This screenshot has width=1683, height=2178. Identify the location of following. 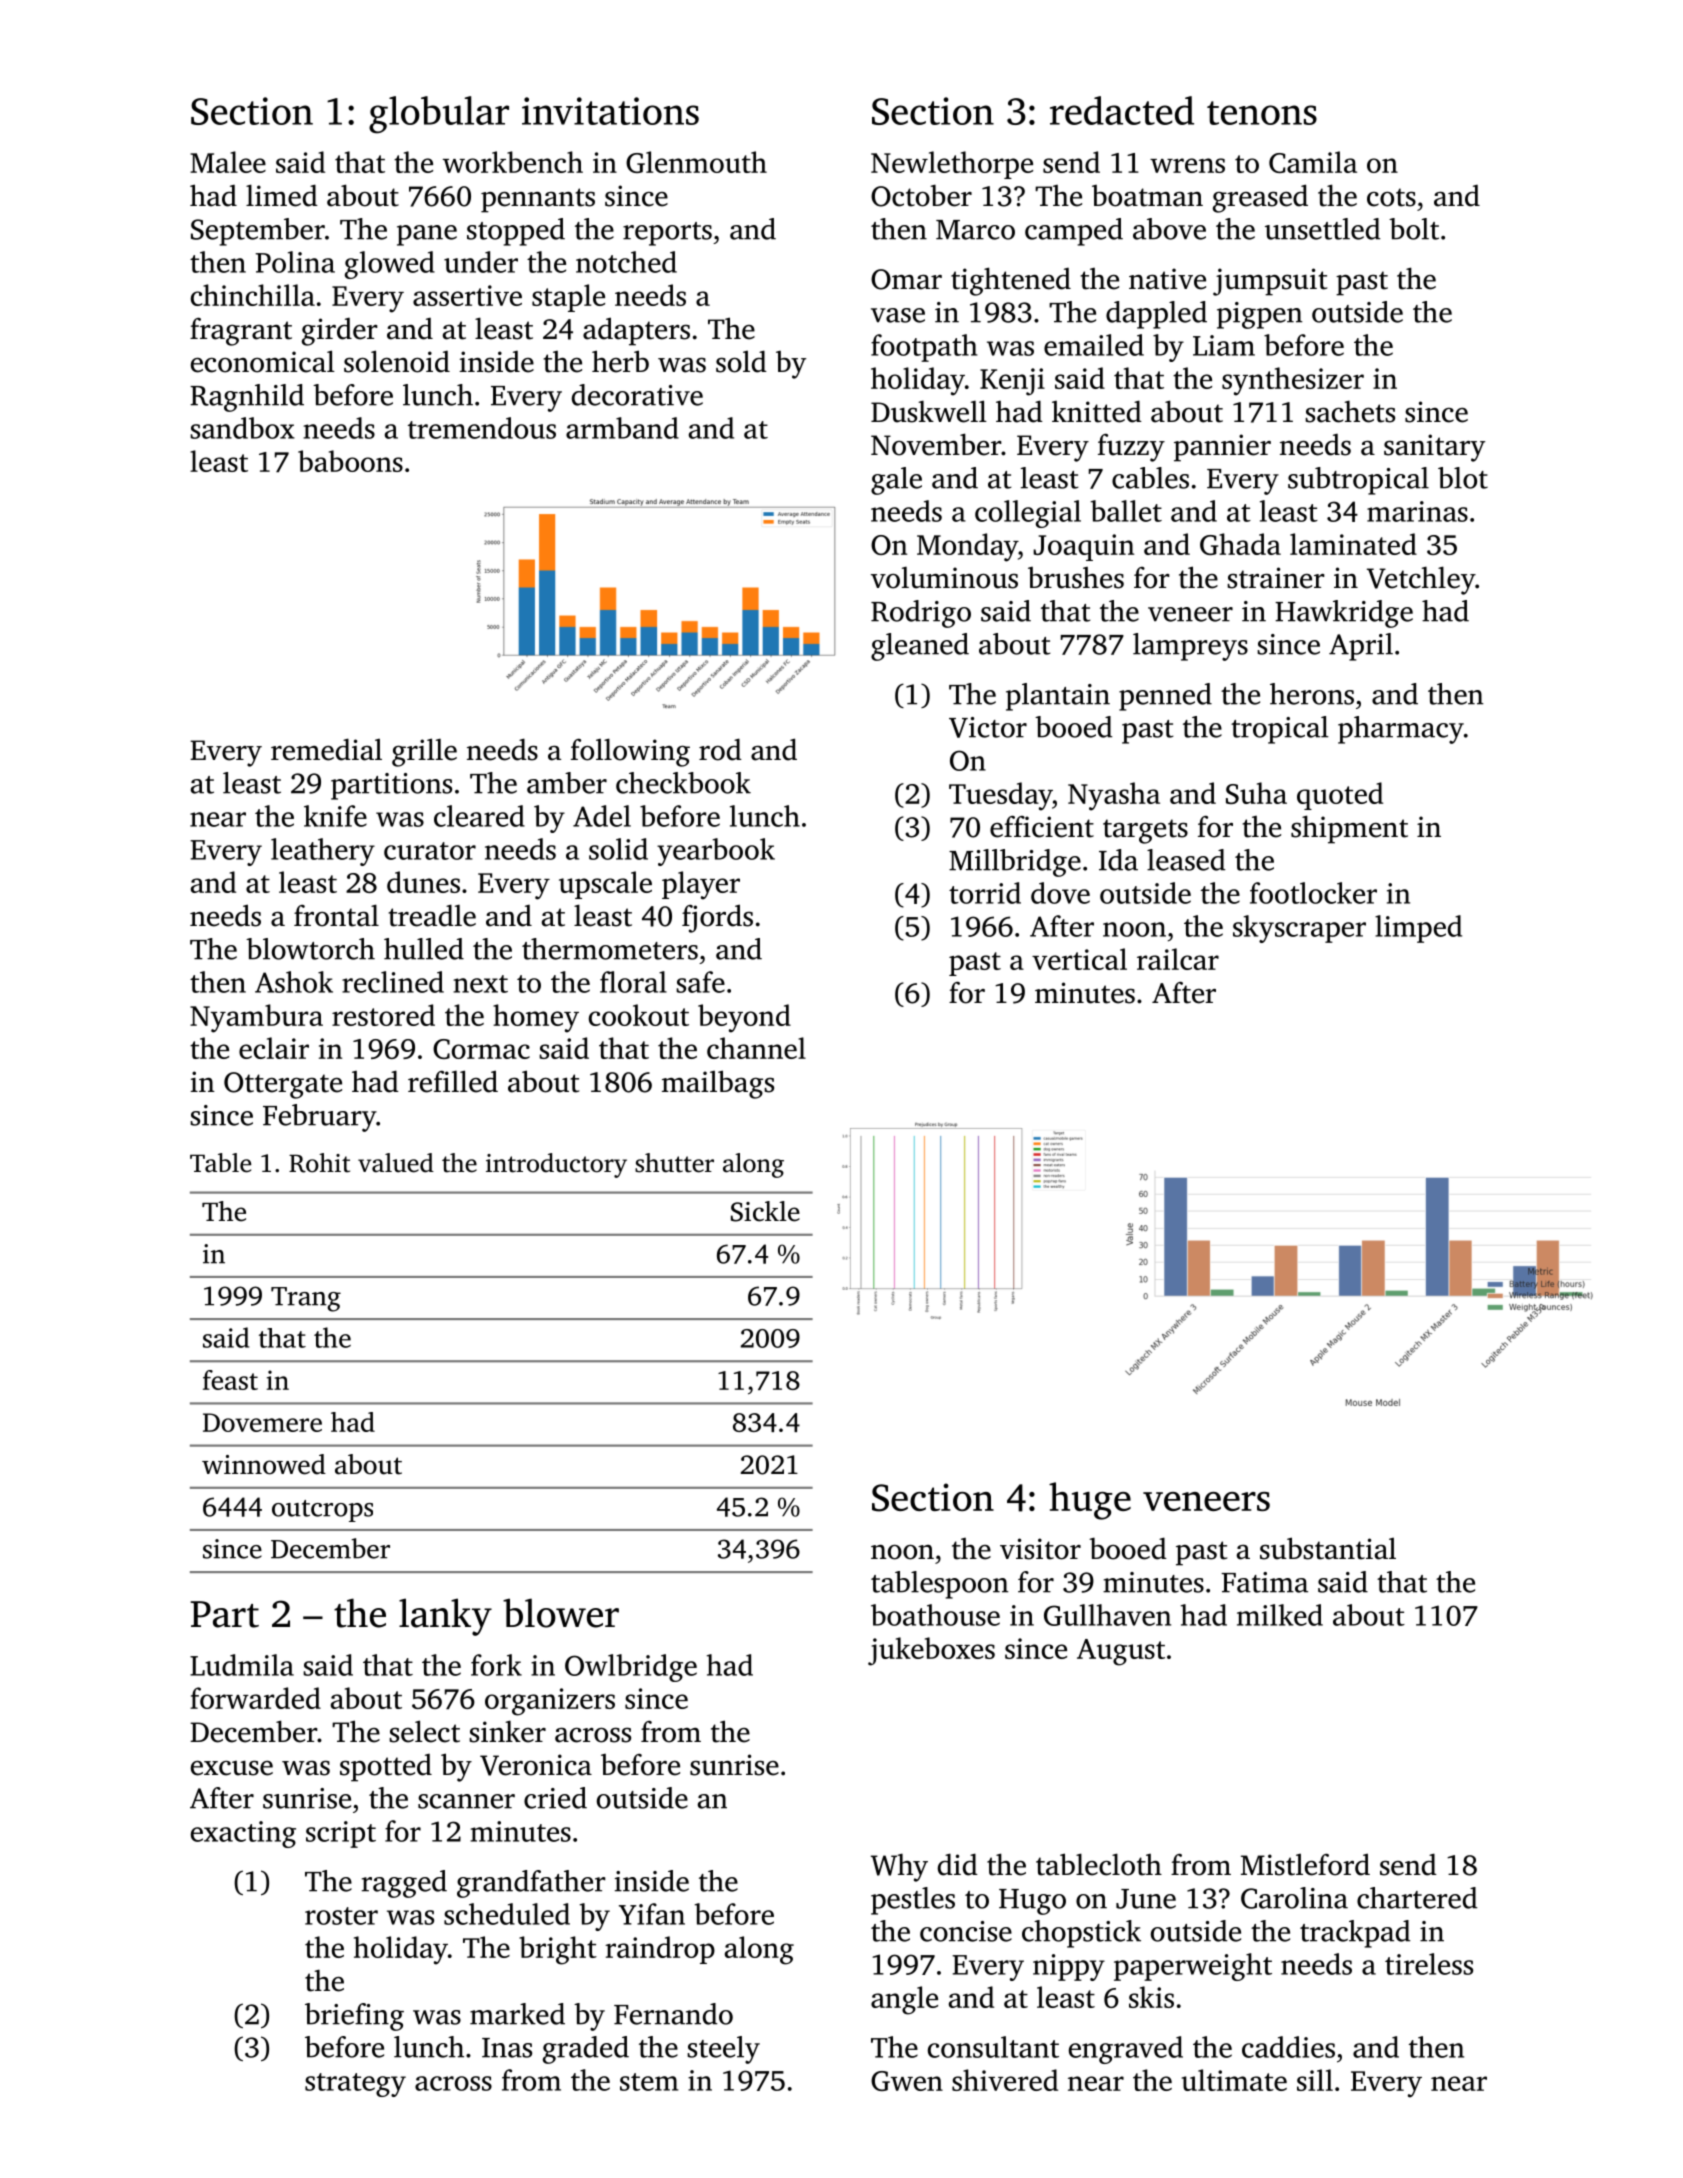
(630, 752).
